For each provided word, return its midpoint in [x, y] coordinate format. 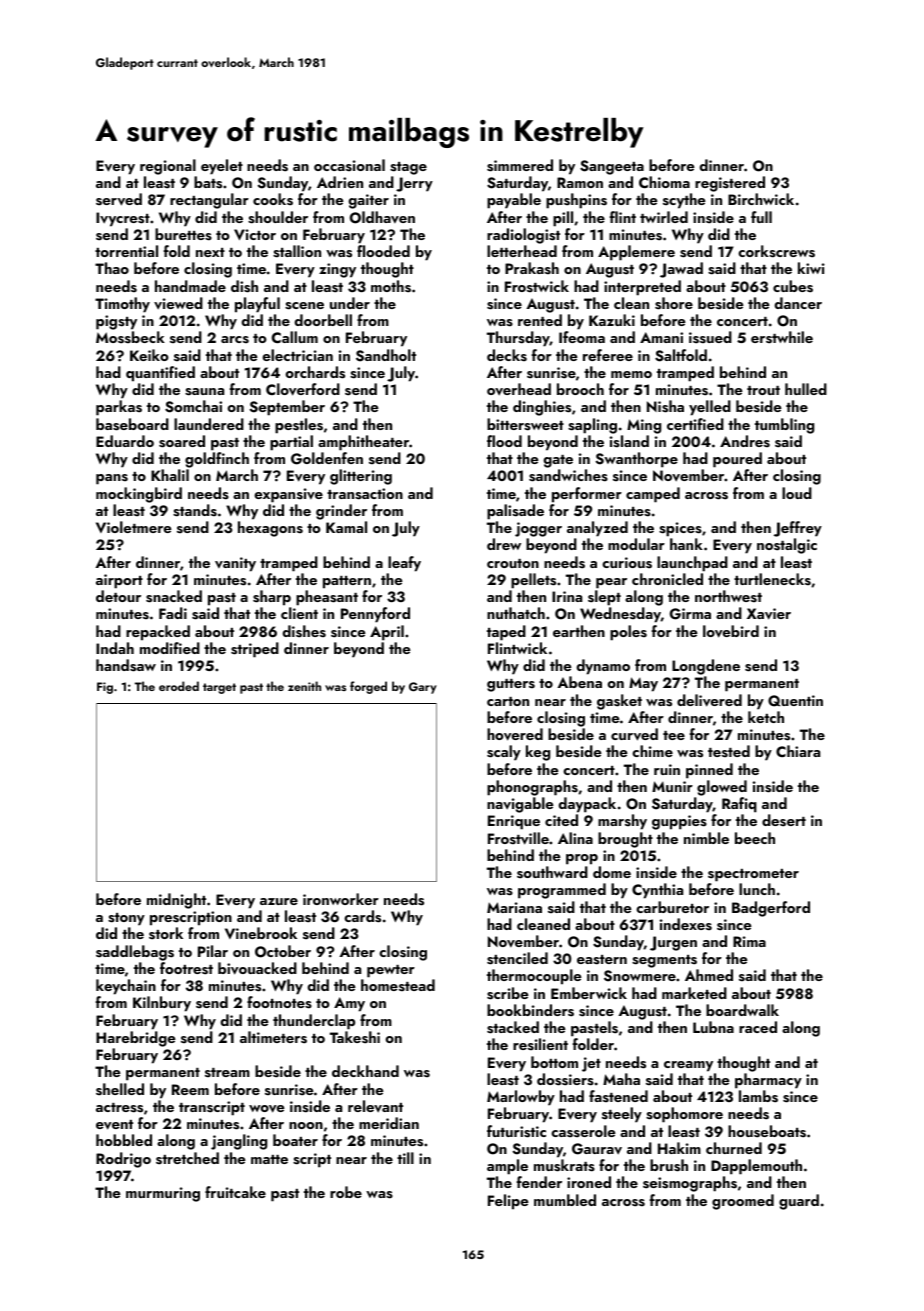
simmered [520, 165]
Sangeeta [612, 167]
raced [758, 1027]
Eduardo [125, 441]
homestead [398, 985]
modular [636, 544]
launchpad [692, 564]
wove [266, 1109]
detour [118, 596]
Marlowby [521, 1098]
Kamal [346, 527]
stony [126, 919]
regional [168, 167]
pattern [347, 582]
